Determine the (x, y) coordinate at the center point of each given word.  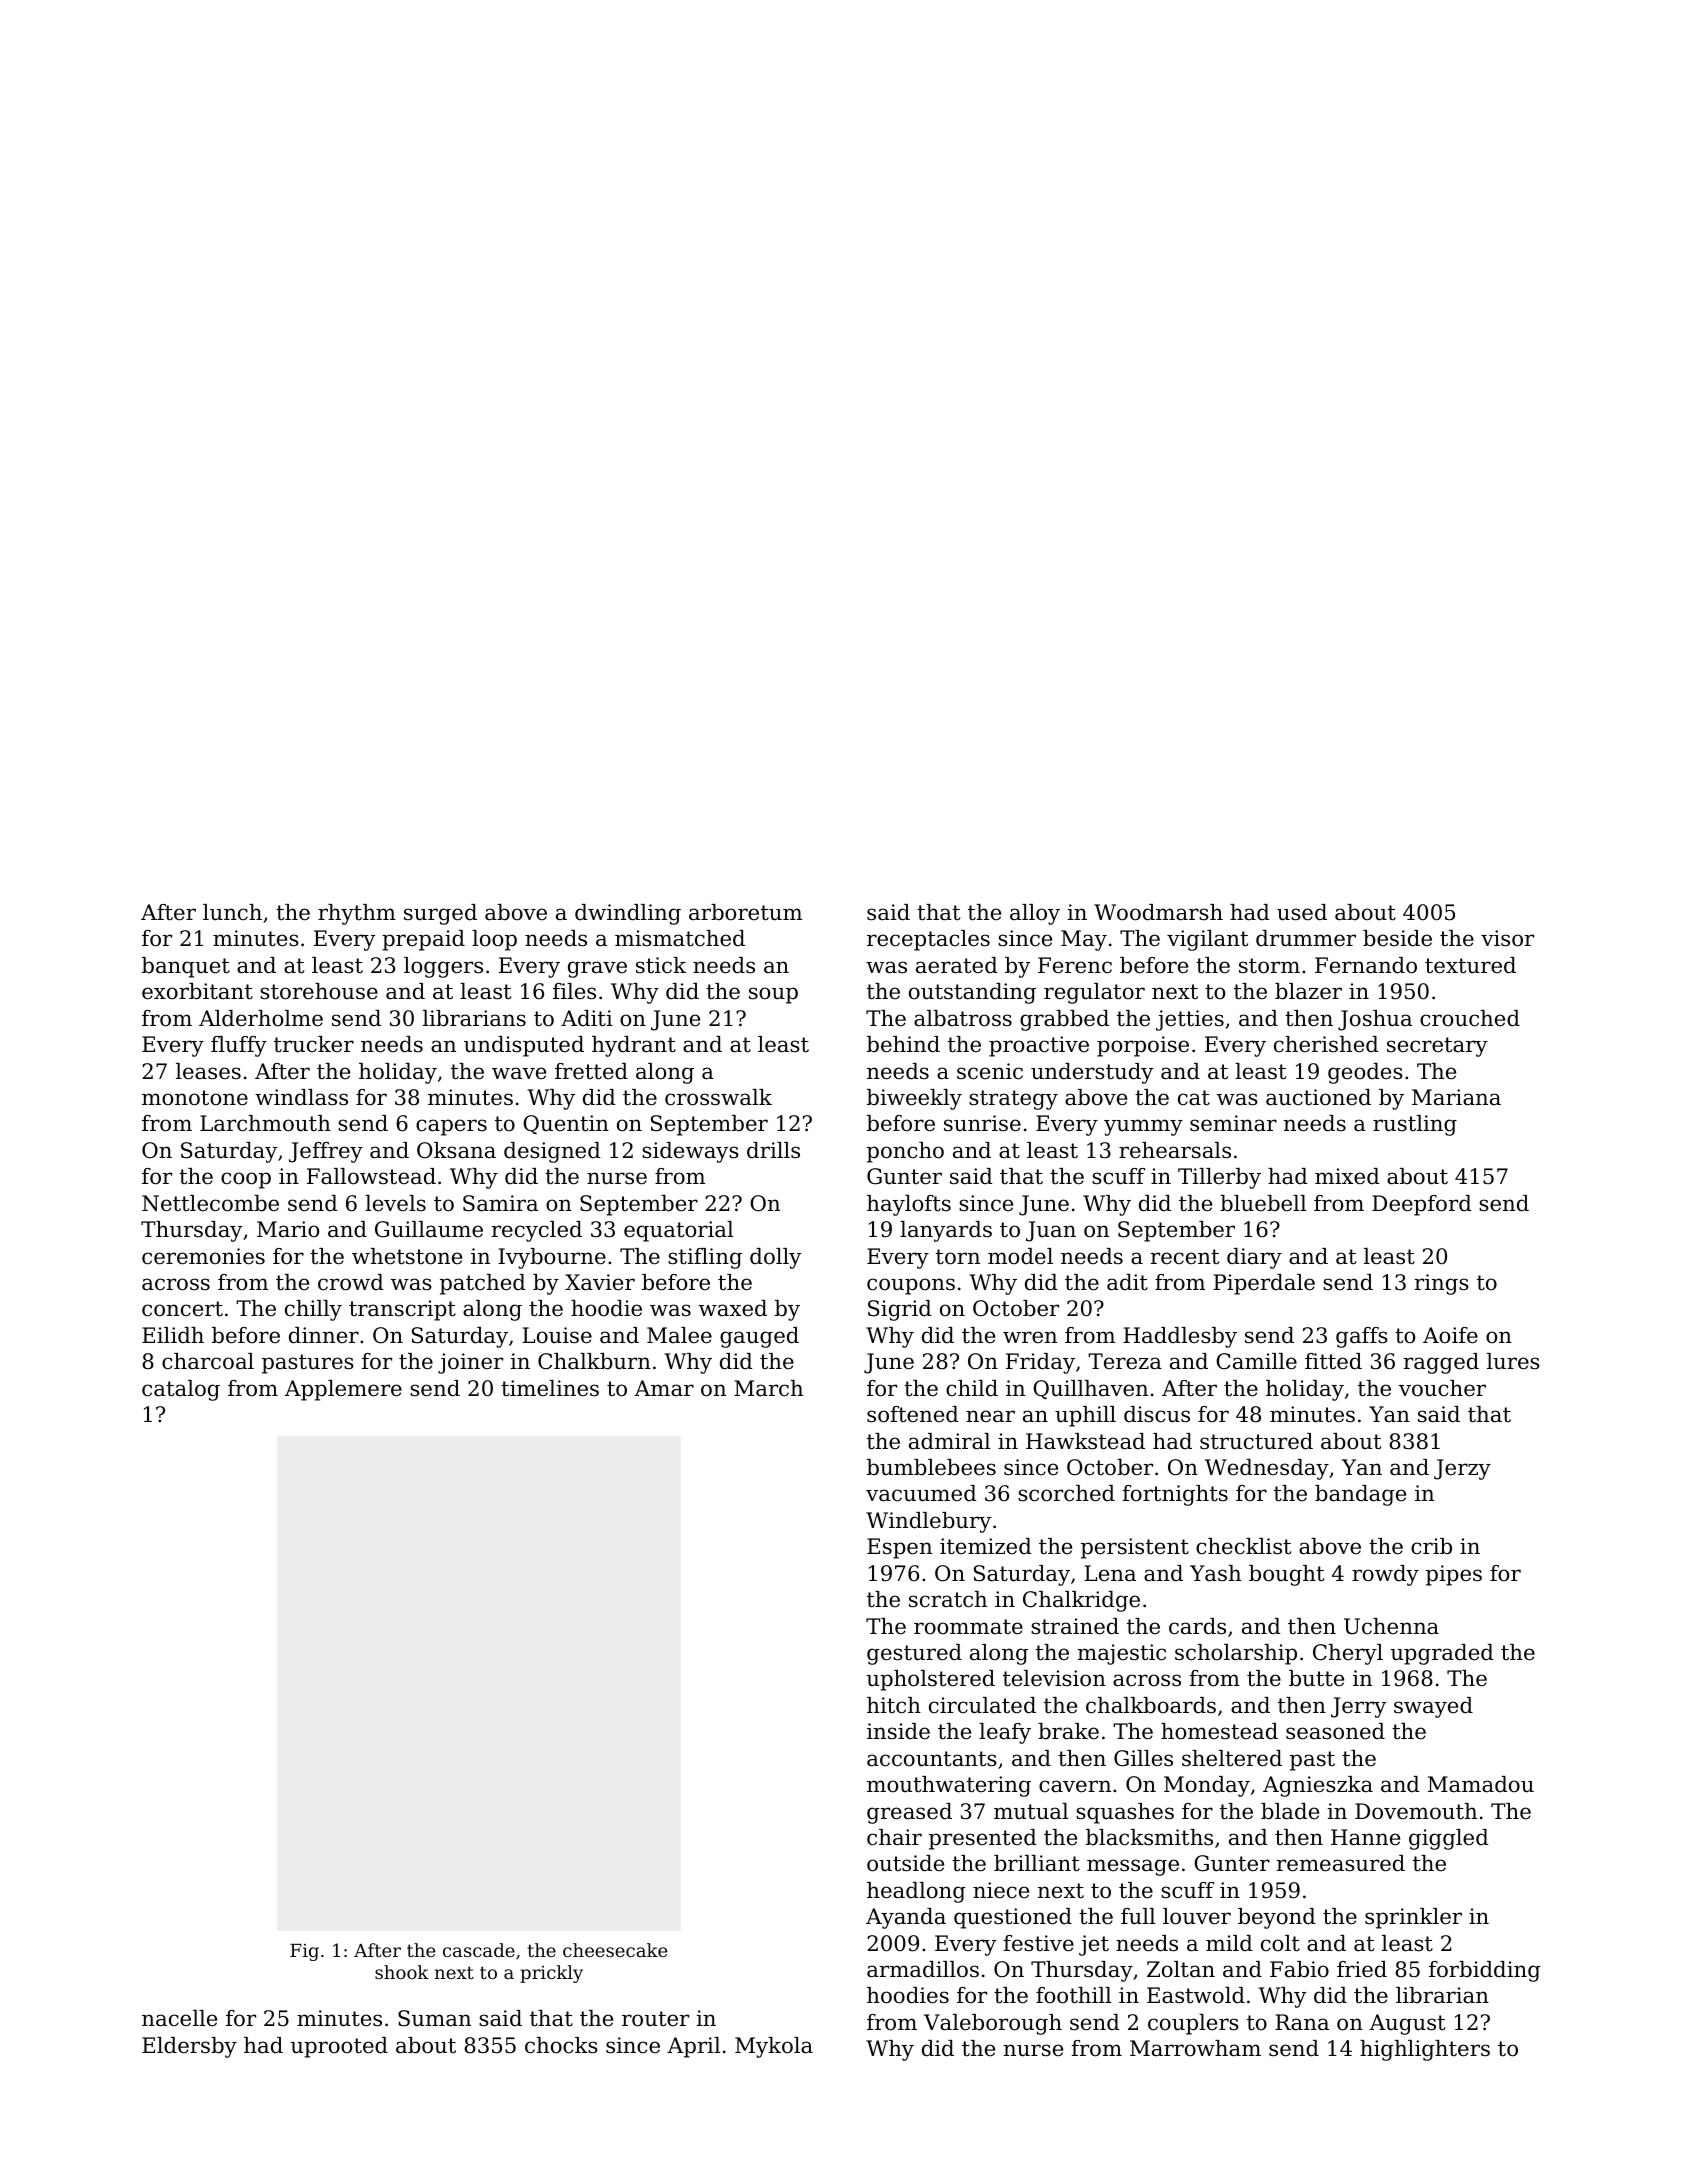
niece (1001, 1890)
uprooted (339, 2047)
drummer (1306, 938)
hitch (894, 1705)
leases (208, 1071)
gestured (914, 1654)
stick (661, 965)
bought (1286, 1575)
